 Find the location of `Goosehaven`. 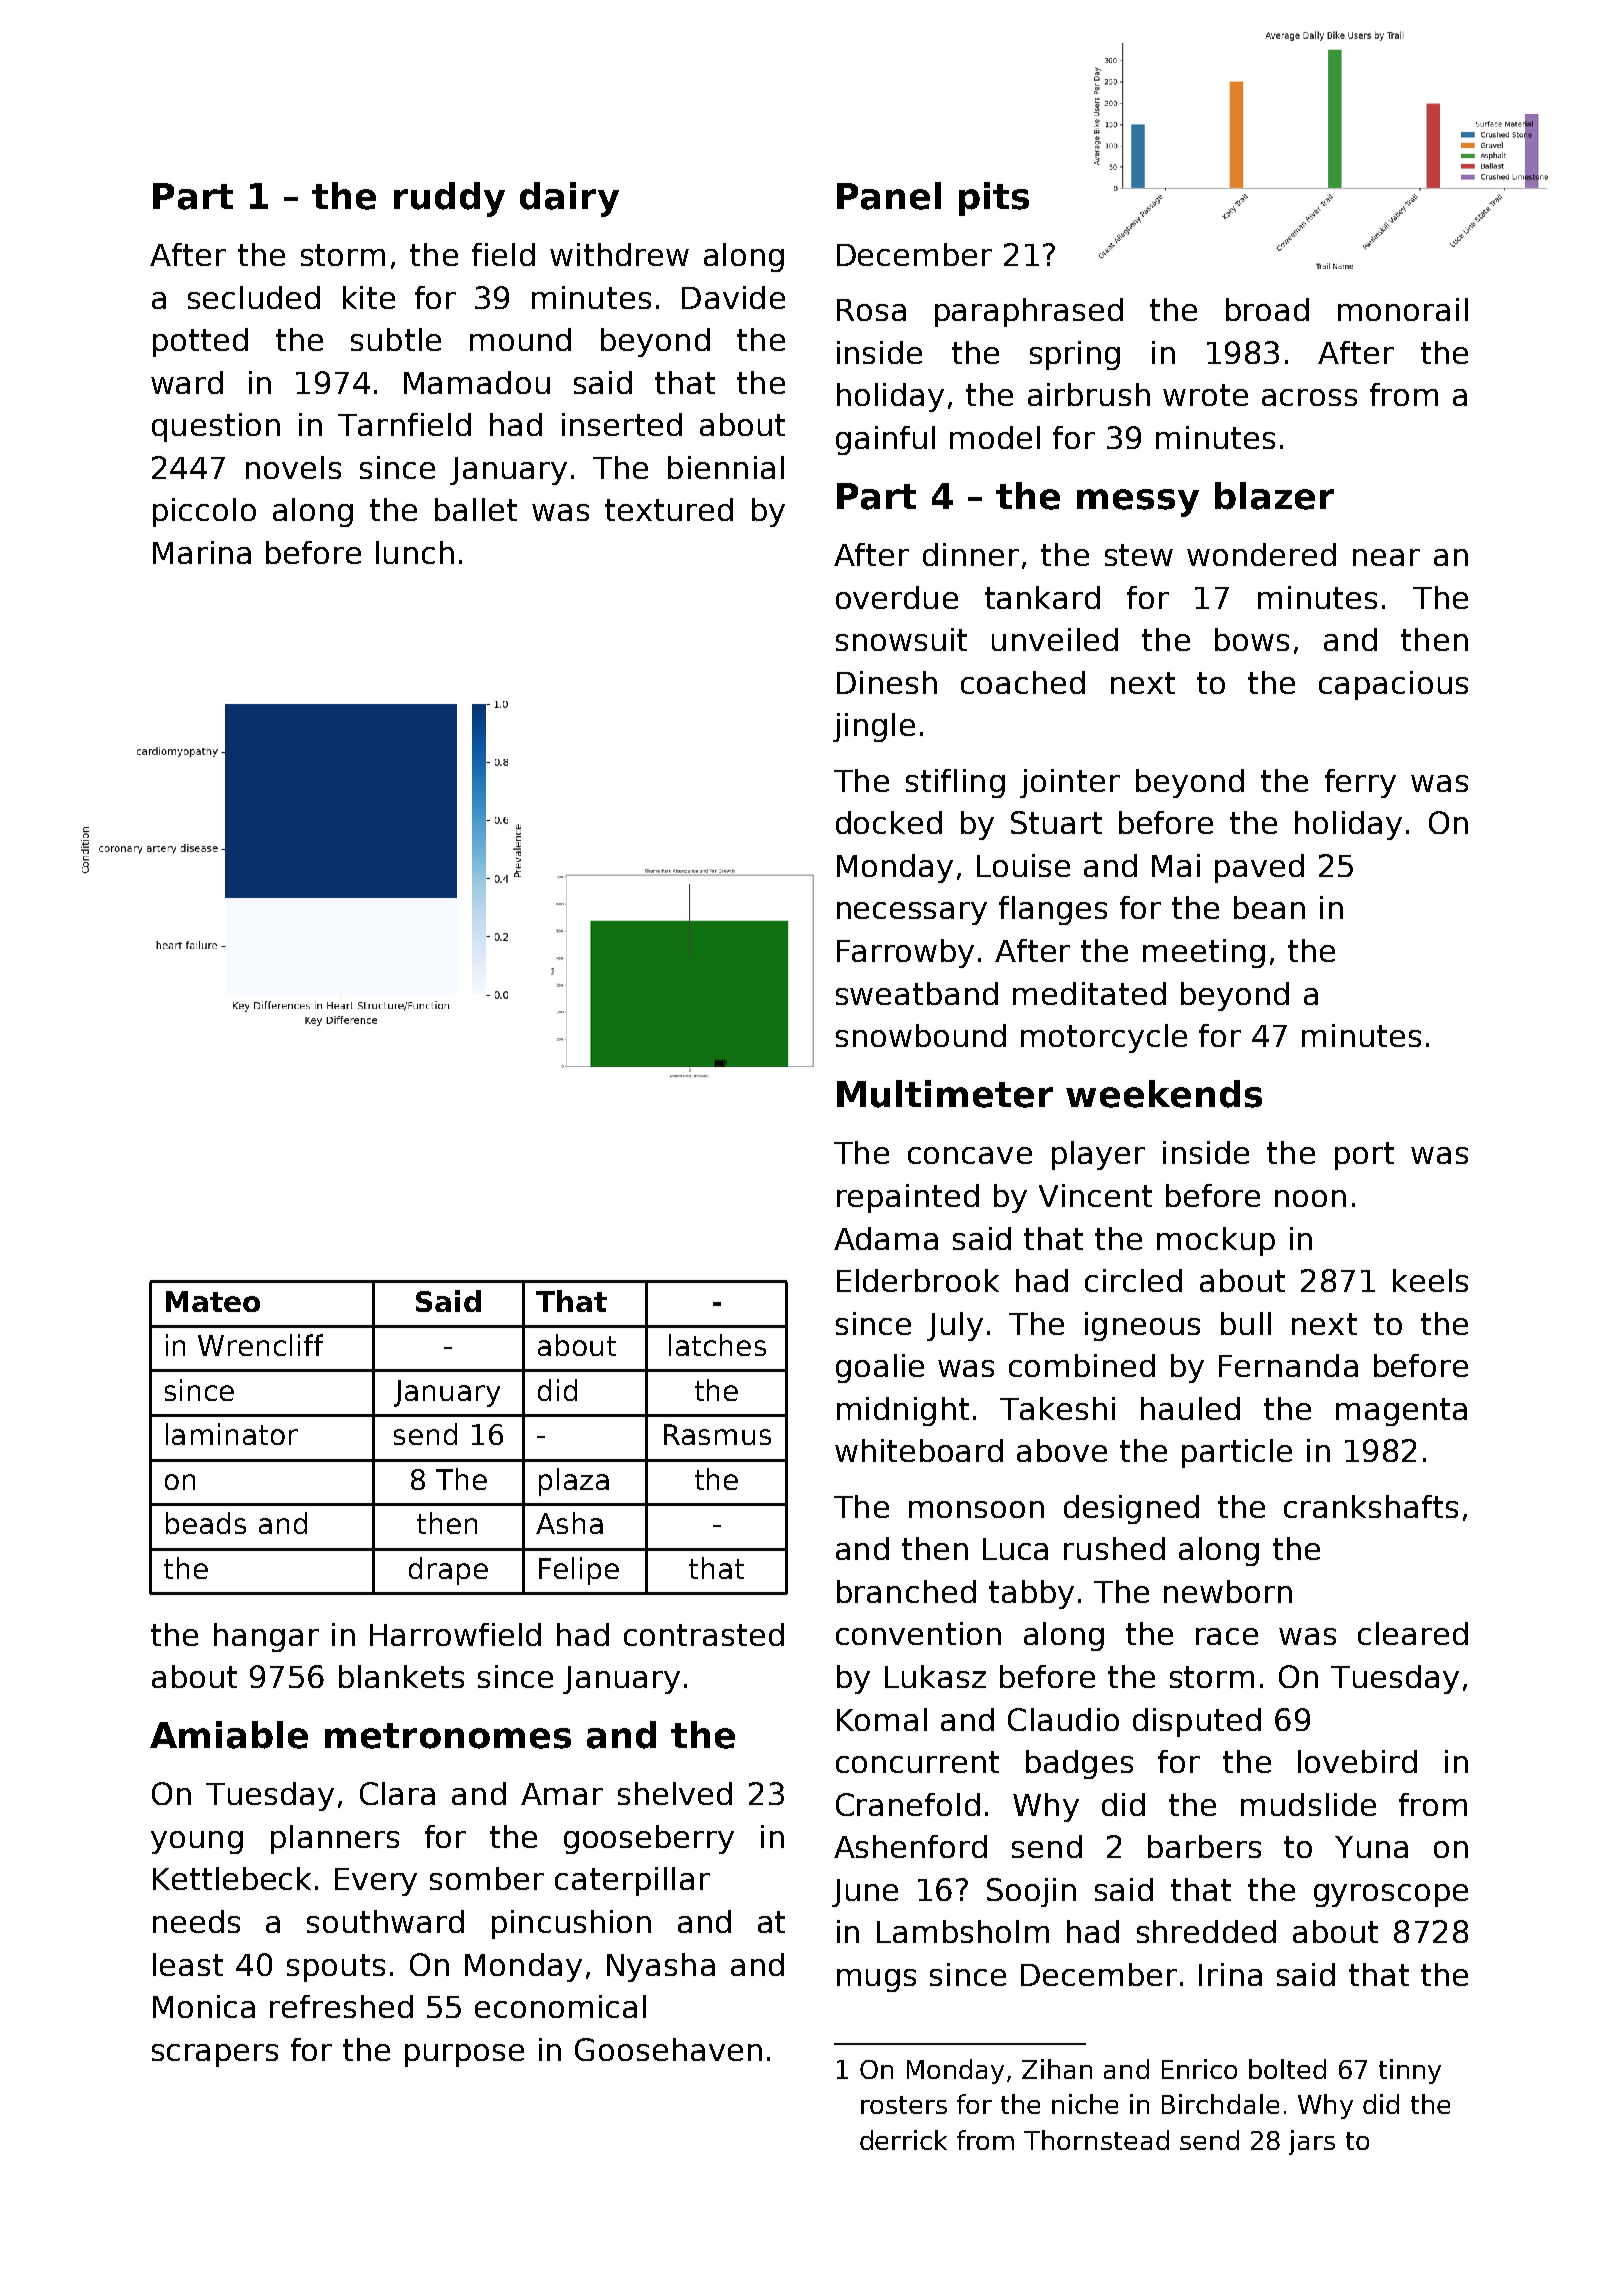

Goosehaven is located at coordinates (668, 2049).
